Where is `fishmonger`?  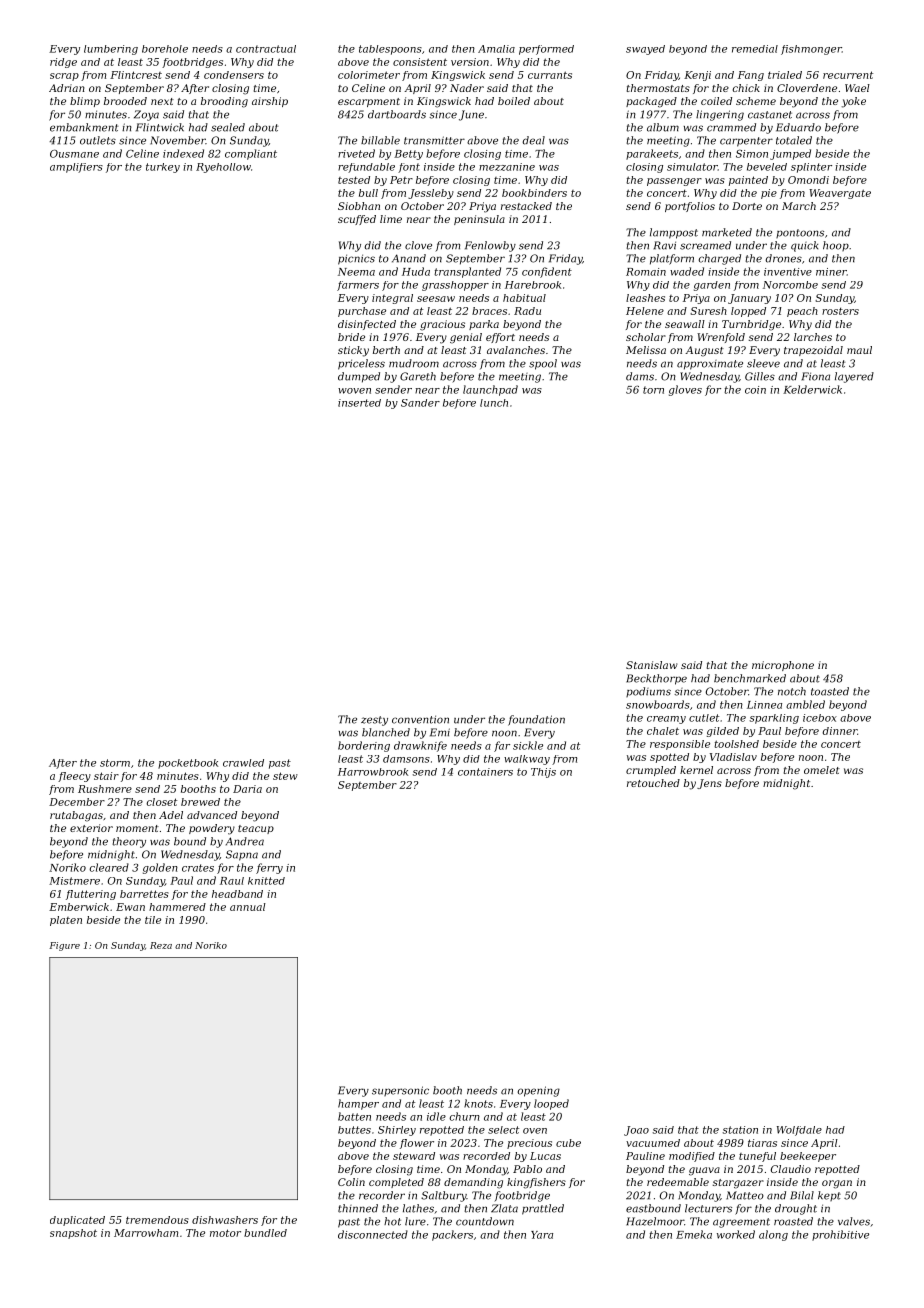
fishmonger is located at coordinates (811, 50).
